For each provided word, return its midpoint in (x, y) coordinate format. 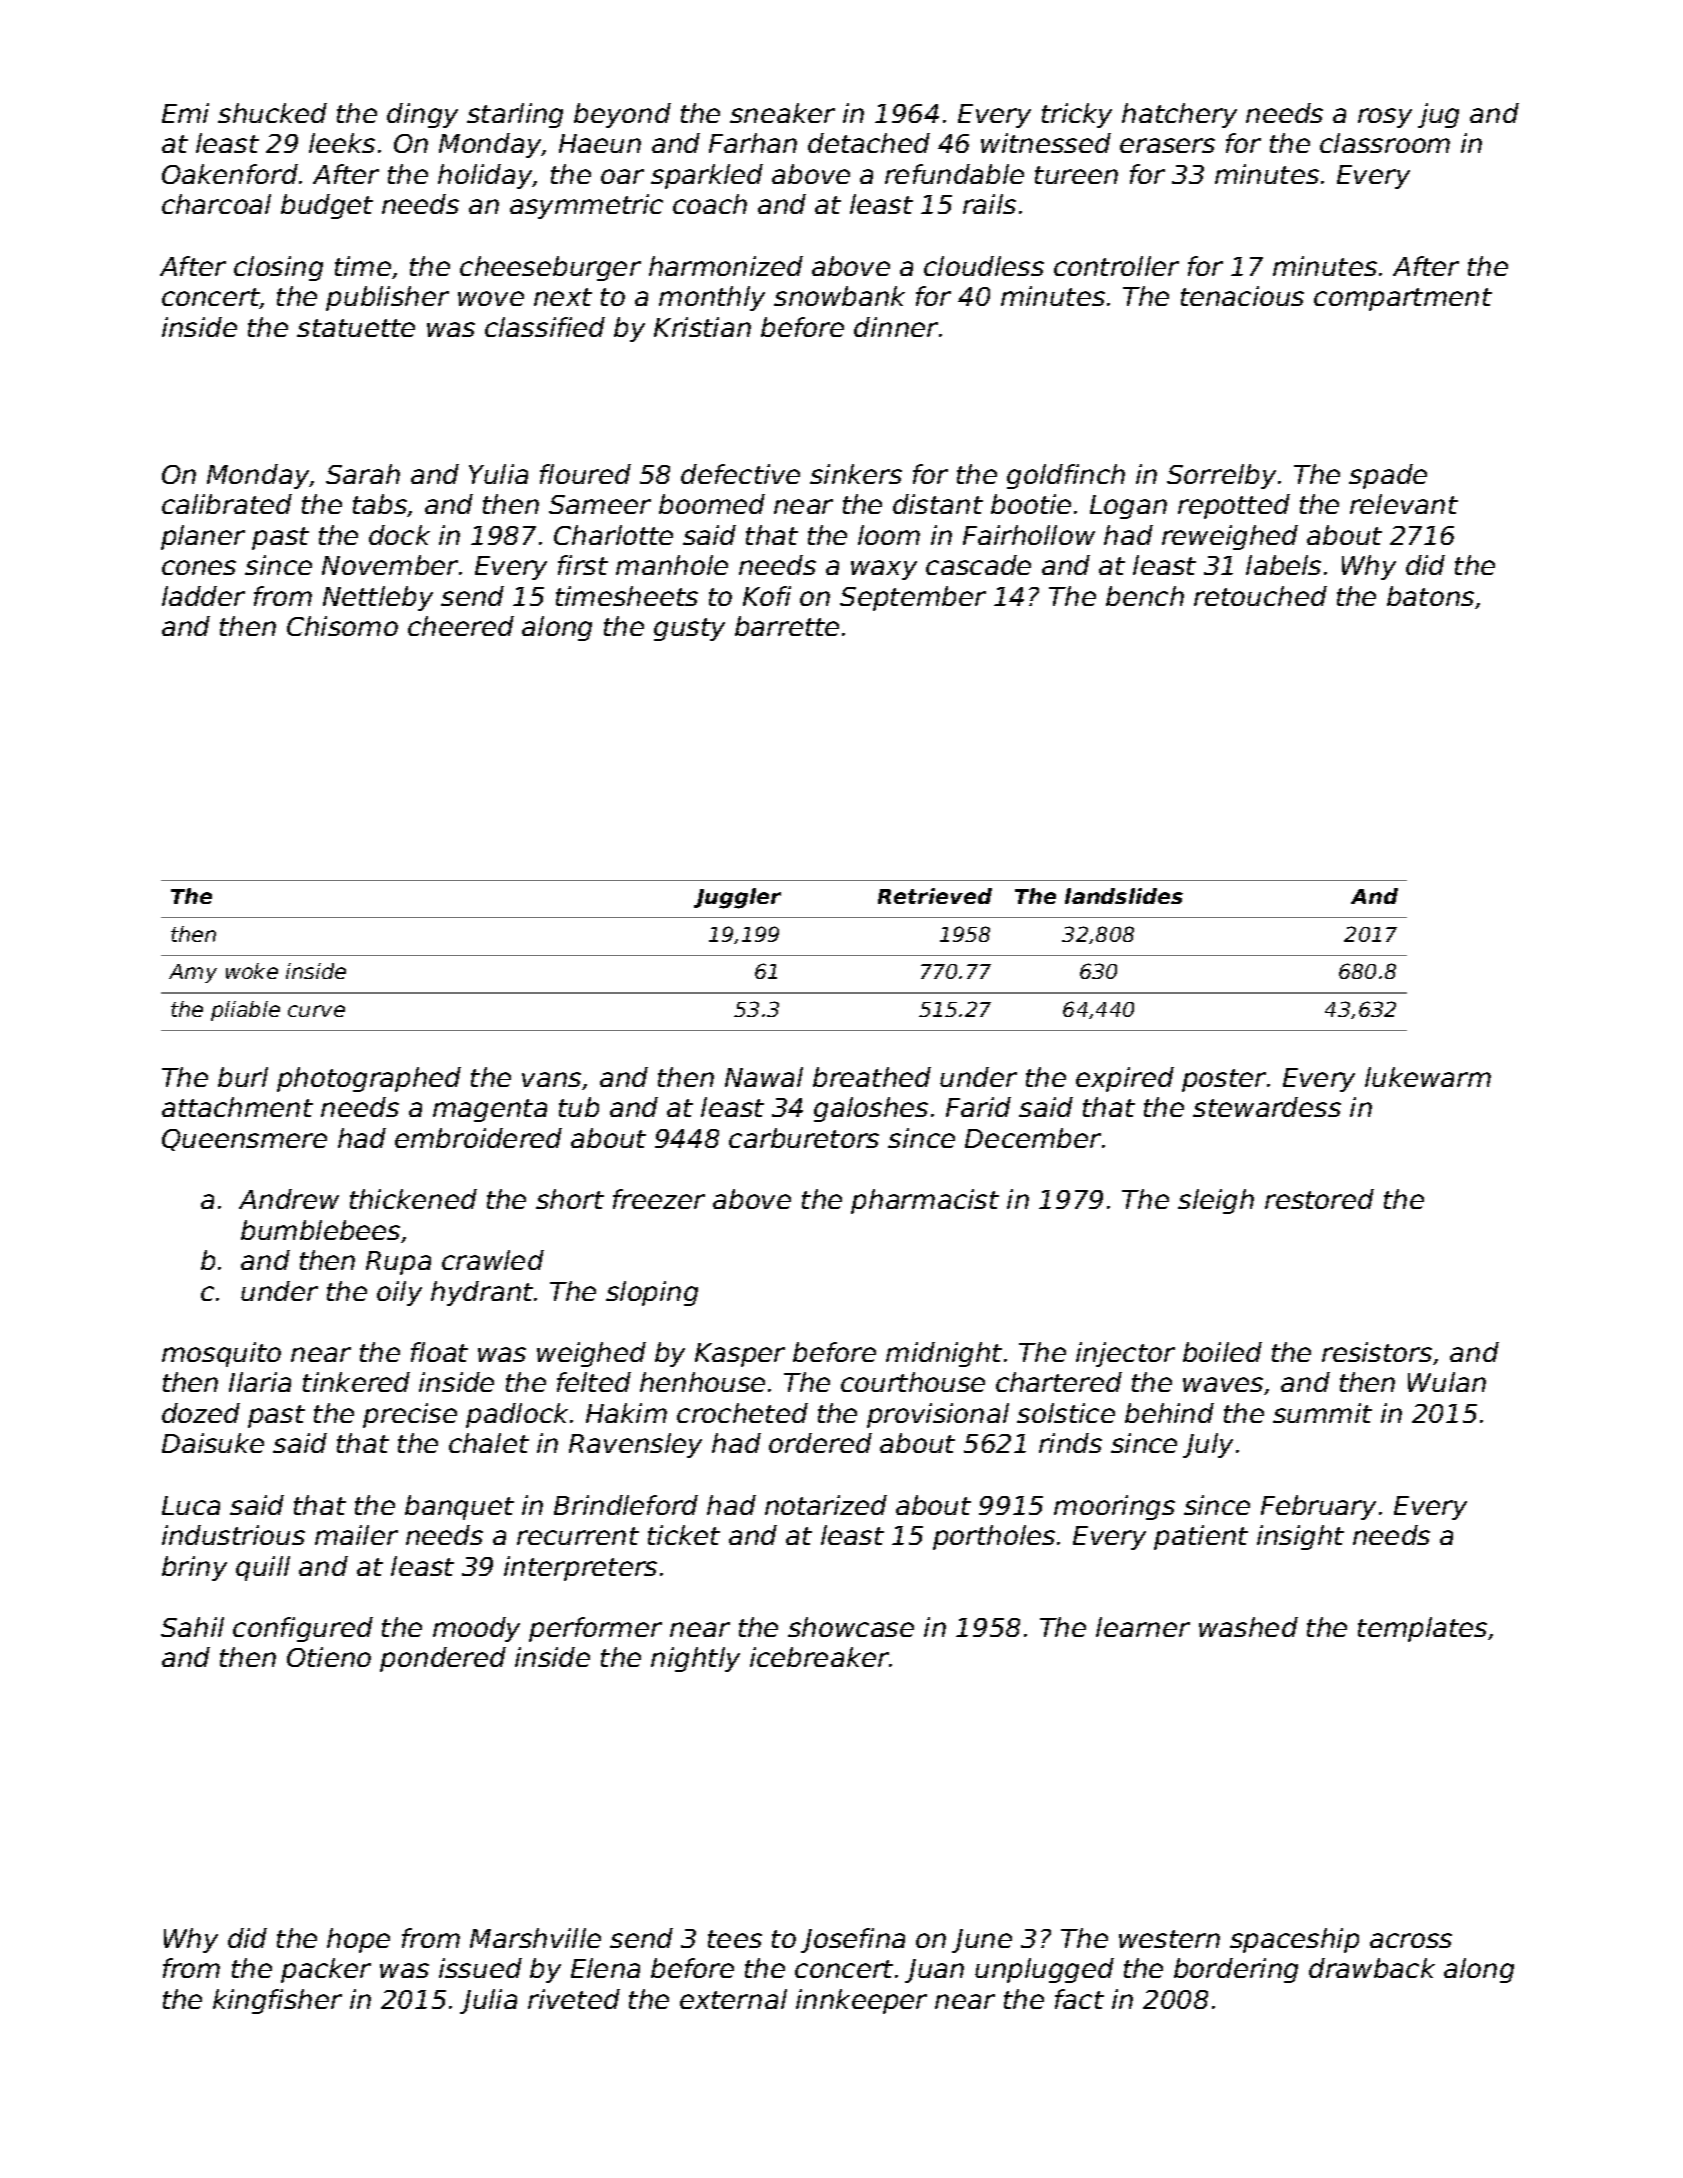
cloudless (984, 266)
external (733, 1999)
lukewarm (1428, 1077)
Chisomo (342, 626)
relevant (1404, 504)
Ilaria (260, 1382)
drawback (1372, 1968)
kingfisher (277, 2001)
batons (1430, 596)
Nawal (764, 1077)
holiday (485, 176)
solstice (1066, 1413)
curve (316, 1011)
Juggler (737, 898)
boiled (1222, 1352)
